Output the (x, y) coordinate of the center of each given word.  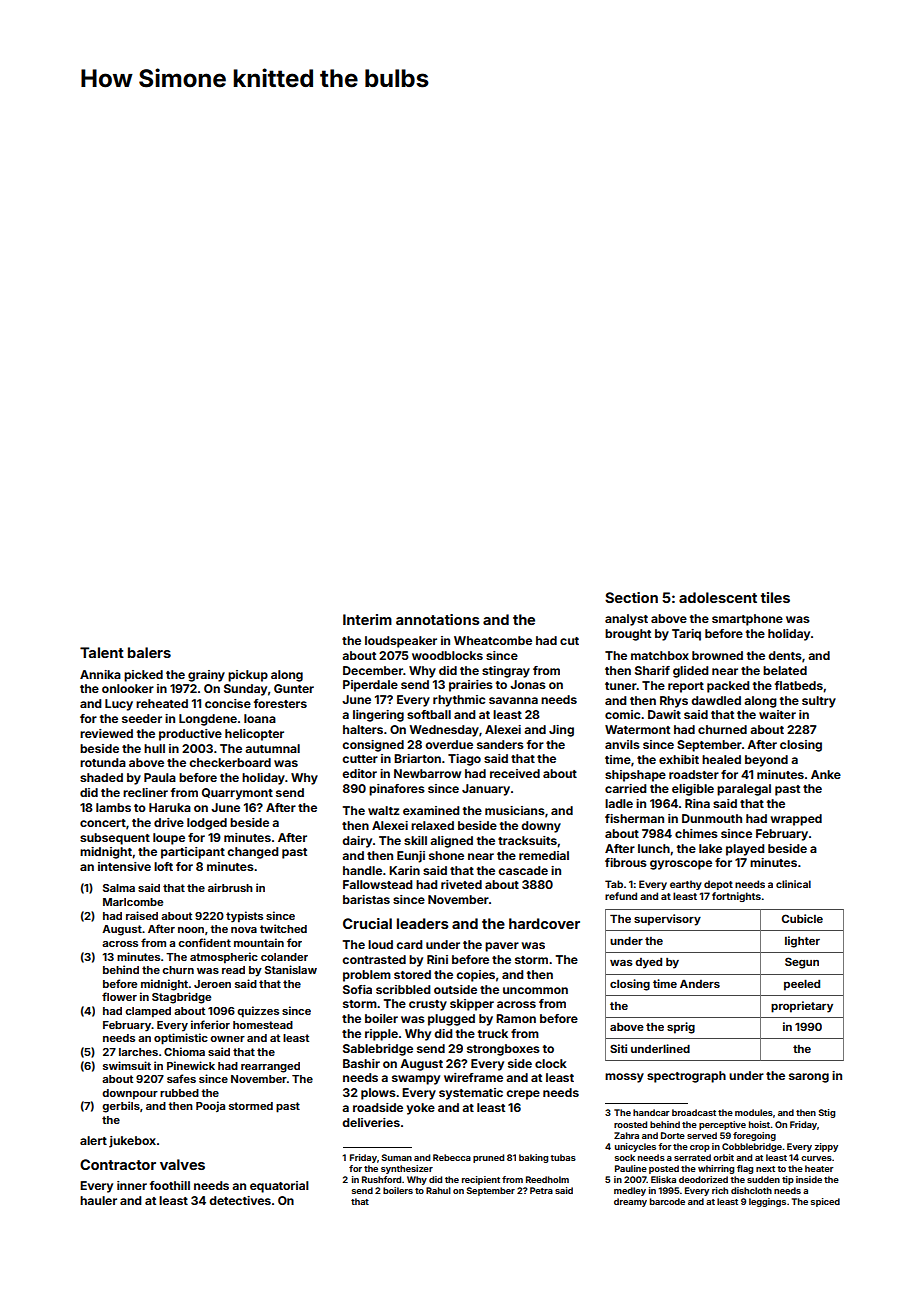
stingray (506, 672)
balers (149, 652)
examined (431, 810)
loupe (169, 839)
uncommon (535, 990)
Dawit (664, 714)
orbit (723, 1157)
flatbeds (799, 685)
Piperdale (370, 686)
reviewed (106, 733)
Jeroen (212, 984)
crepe (523, 1095)
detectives (240, 1200)
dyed (648, 963)
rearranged (270, 1067)
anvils (622, 744)
